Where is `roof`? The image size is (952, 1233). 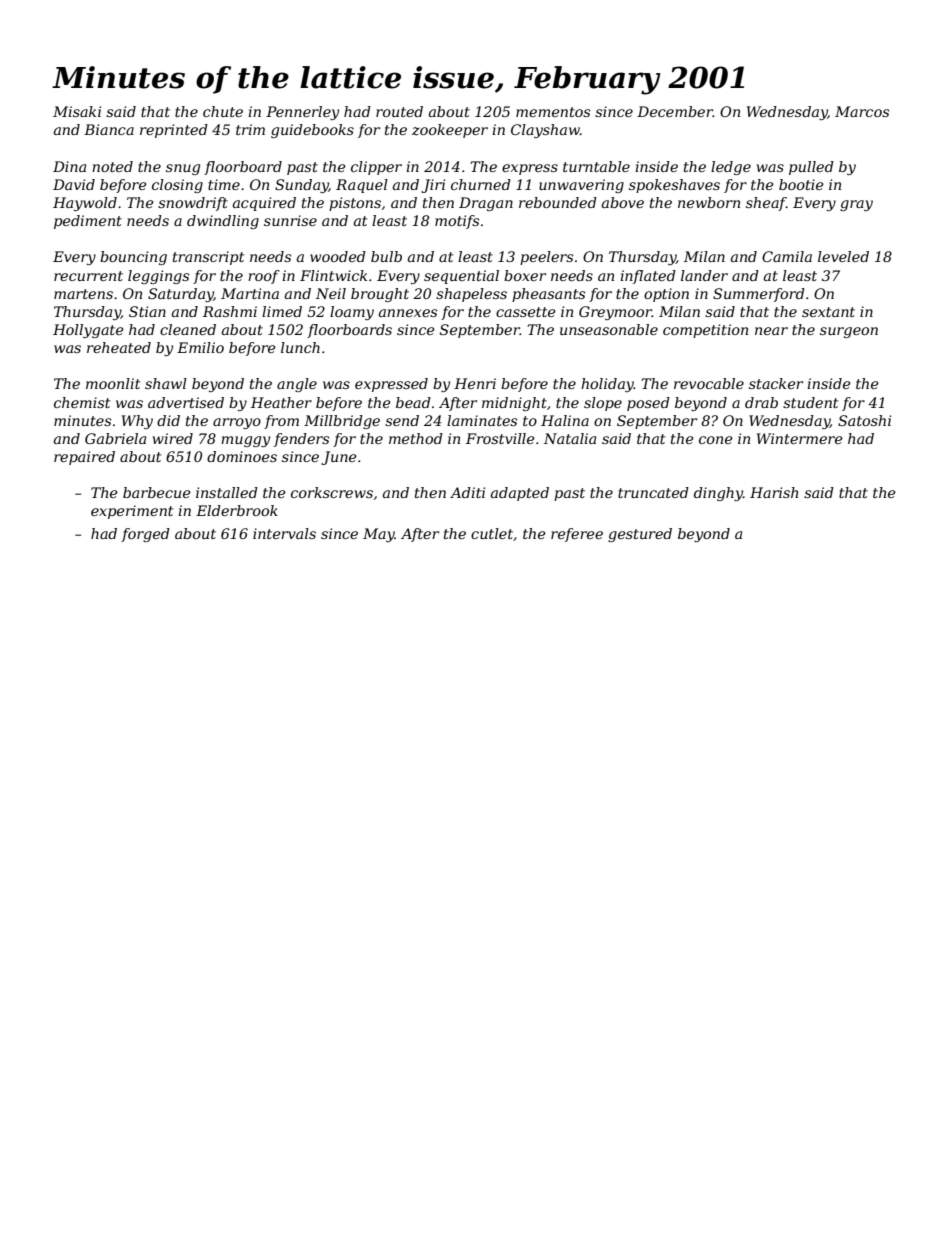
roof is located at coordinates (264, 277).
